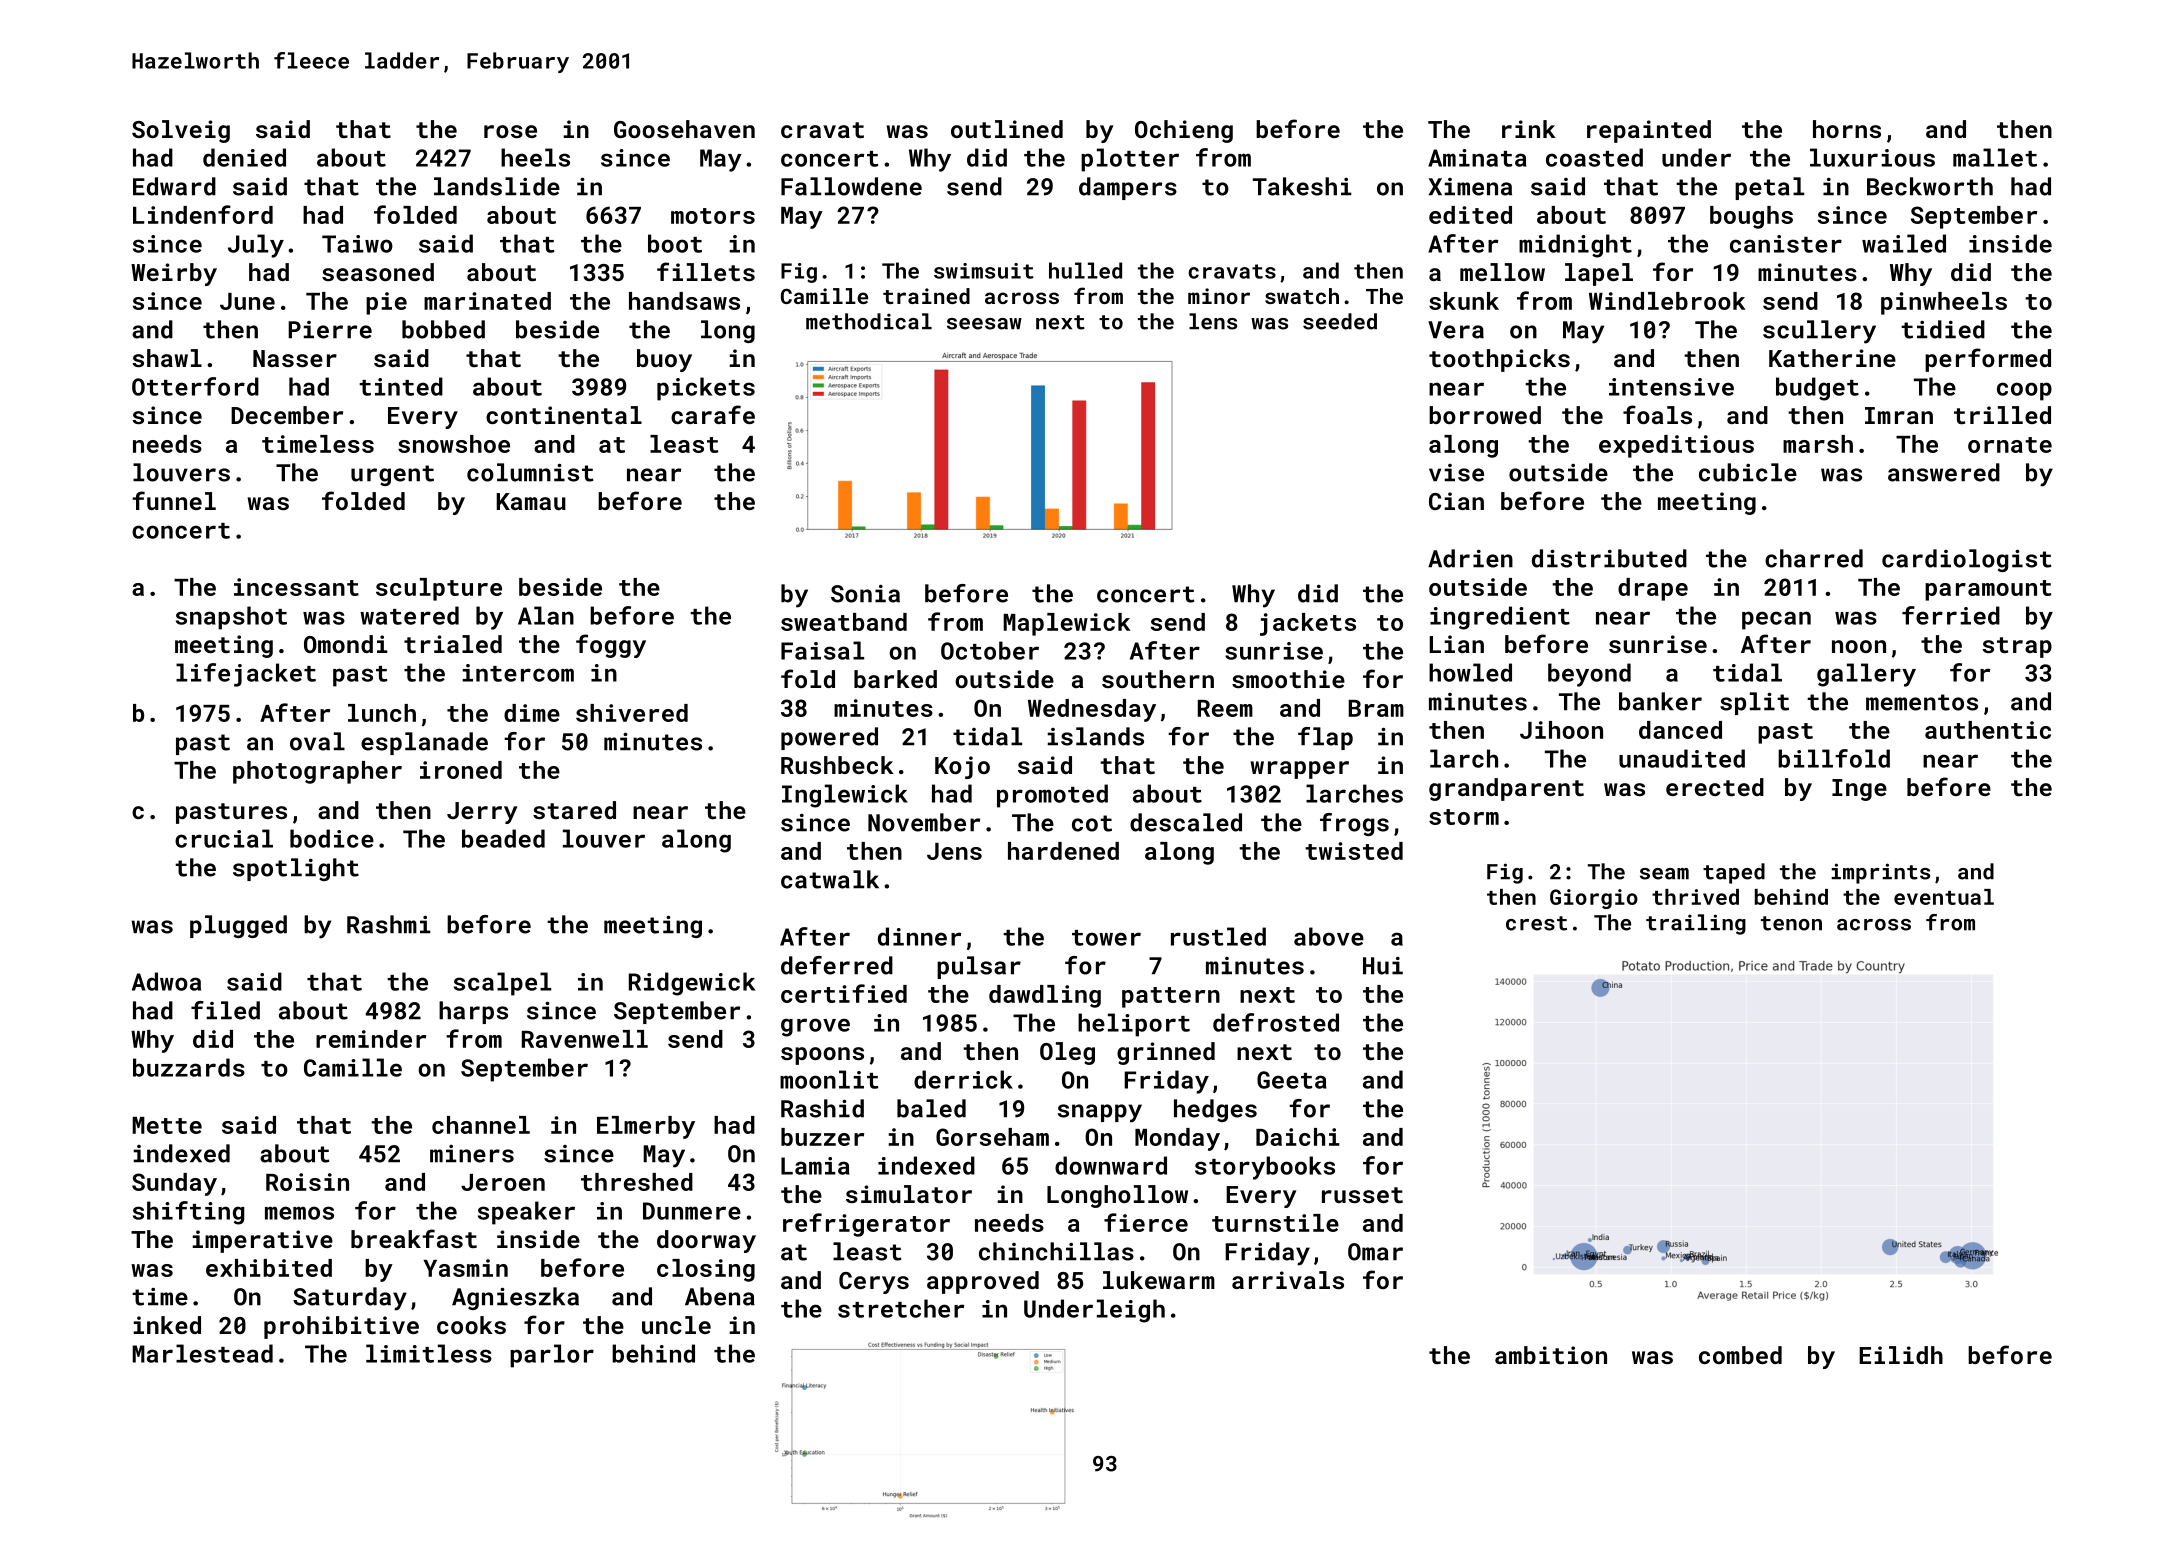  What do you see at coordinates (684, 129) in the image?
I see `Goosehaven` at bounding box center [684, 129].
